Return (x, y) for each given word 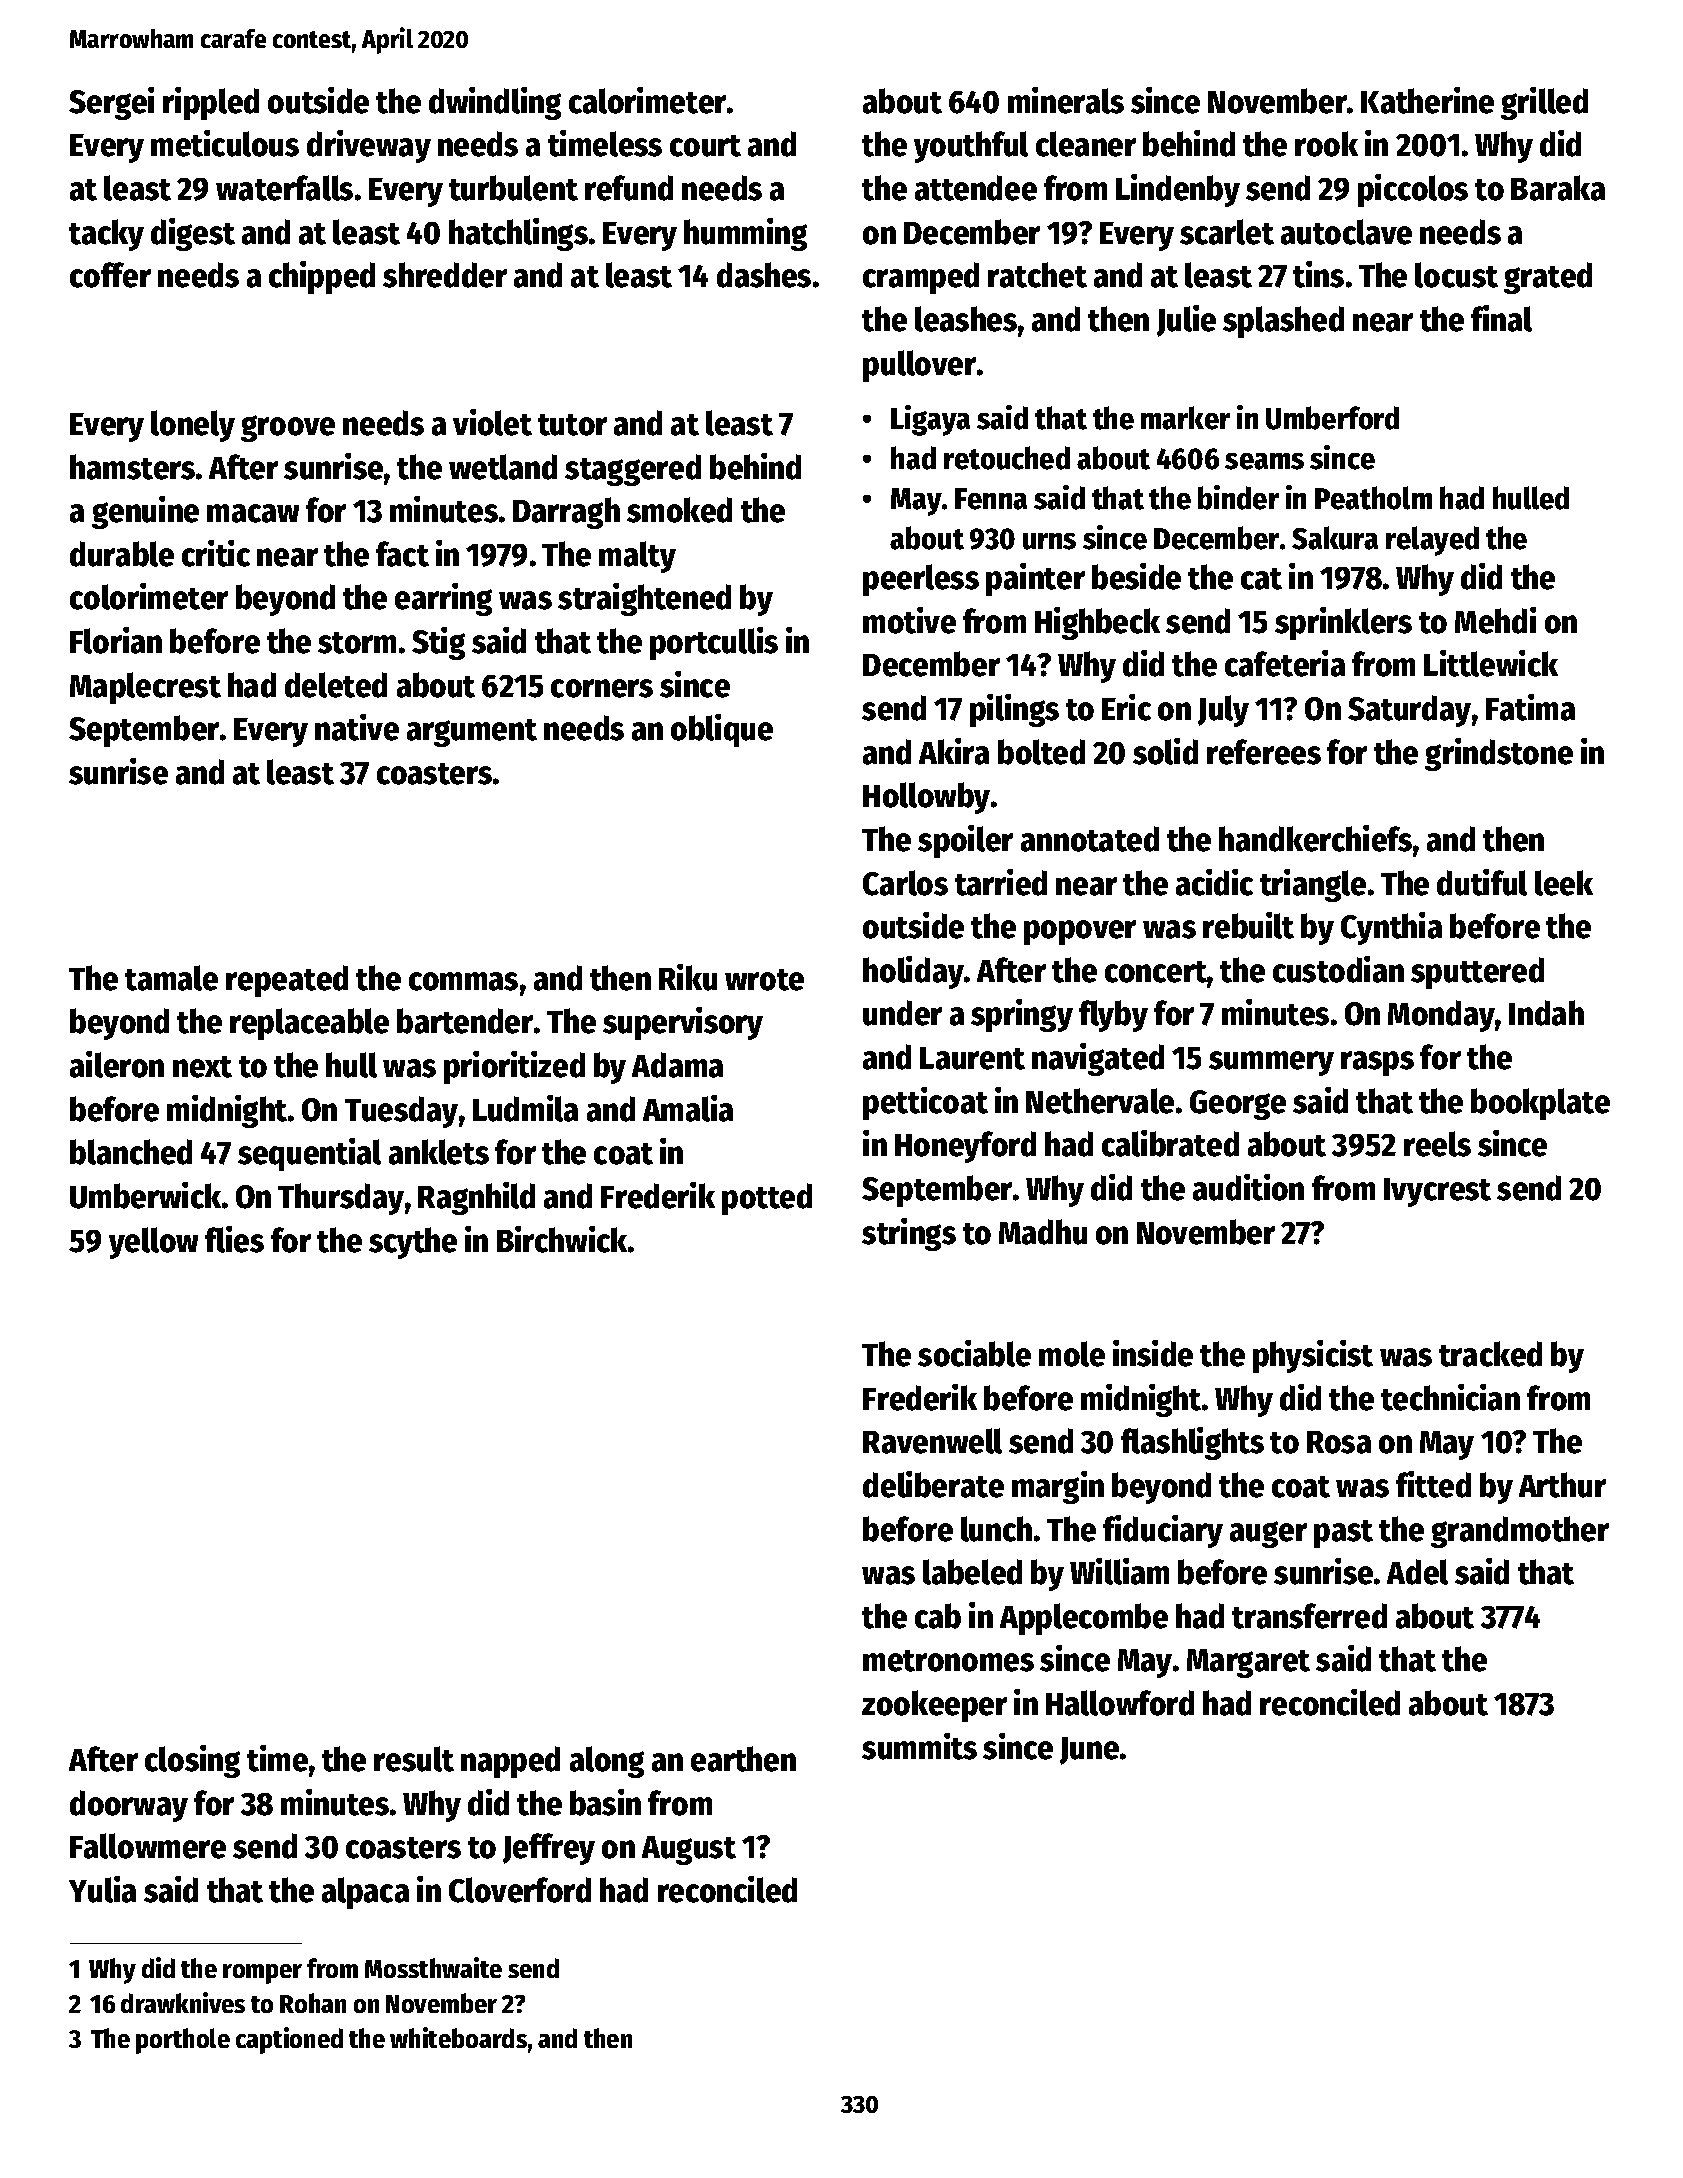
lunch (996, 1529)
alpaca (365, 1893)
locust (1456, 275)
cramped (921, 278)
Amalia (688, 1108)
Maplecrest (145, 688)
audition (1248, 1187)
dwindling (495, 103)
